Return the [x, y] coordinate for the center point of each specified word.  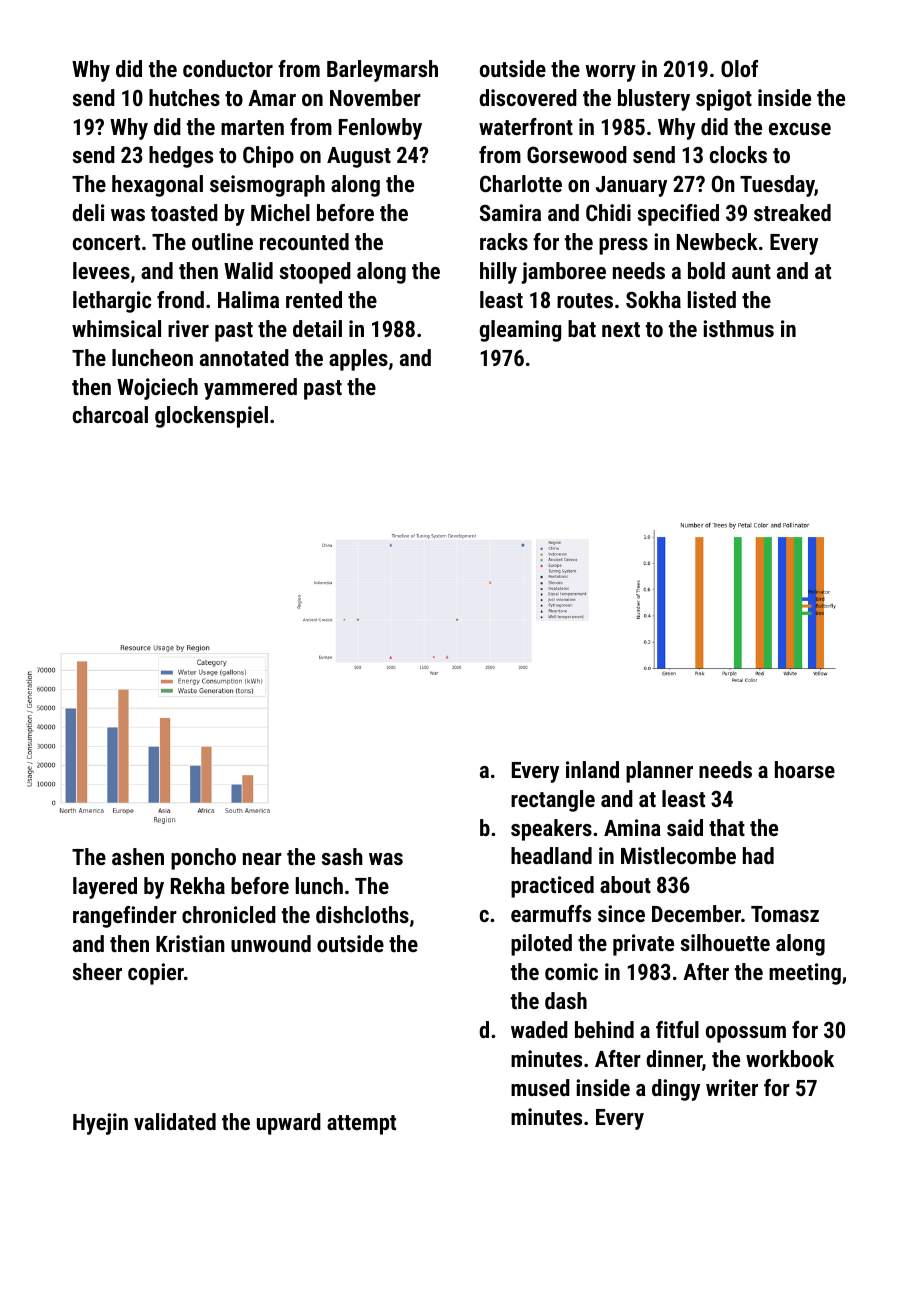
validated [175, 1121]
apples [358, 360]
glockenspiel [211, 417]
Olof [739, 68]
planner [659, 772]
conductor [228, 68]
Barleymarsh [382, 71]
